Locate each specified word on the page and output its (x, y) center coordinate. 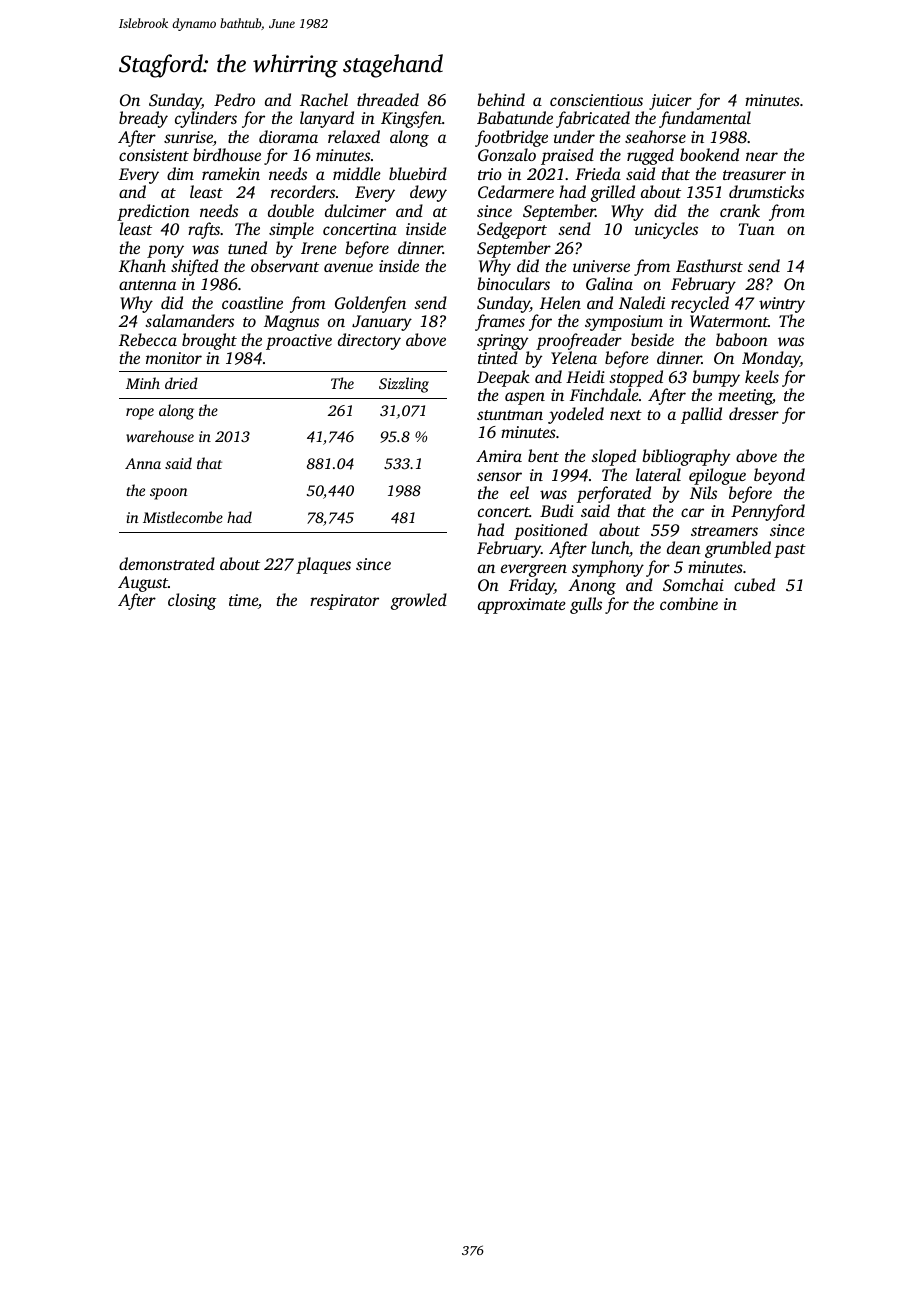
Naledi (642, 302)
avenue (348, 267)
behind (501, 99)
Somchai (693, 585)
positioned (551, 531)
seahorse (655, 136)
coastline (252, 302)
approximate (522, 606)
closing (192, 601)
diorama (288, 136)
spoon (168, 494)
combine (689, 603)
